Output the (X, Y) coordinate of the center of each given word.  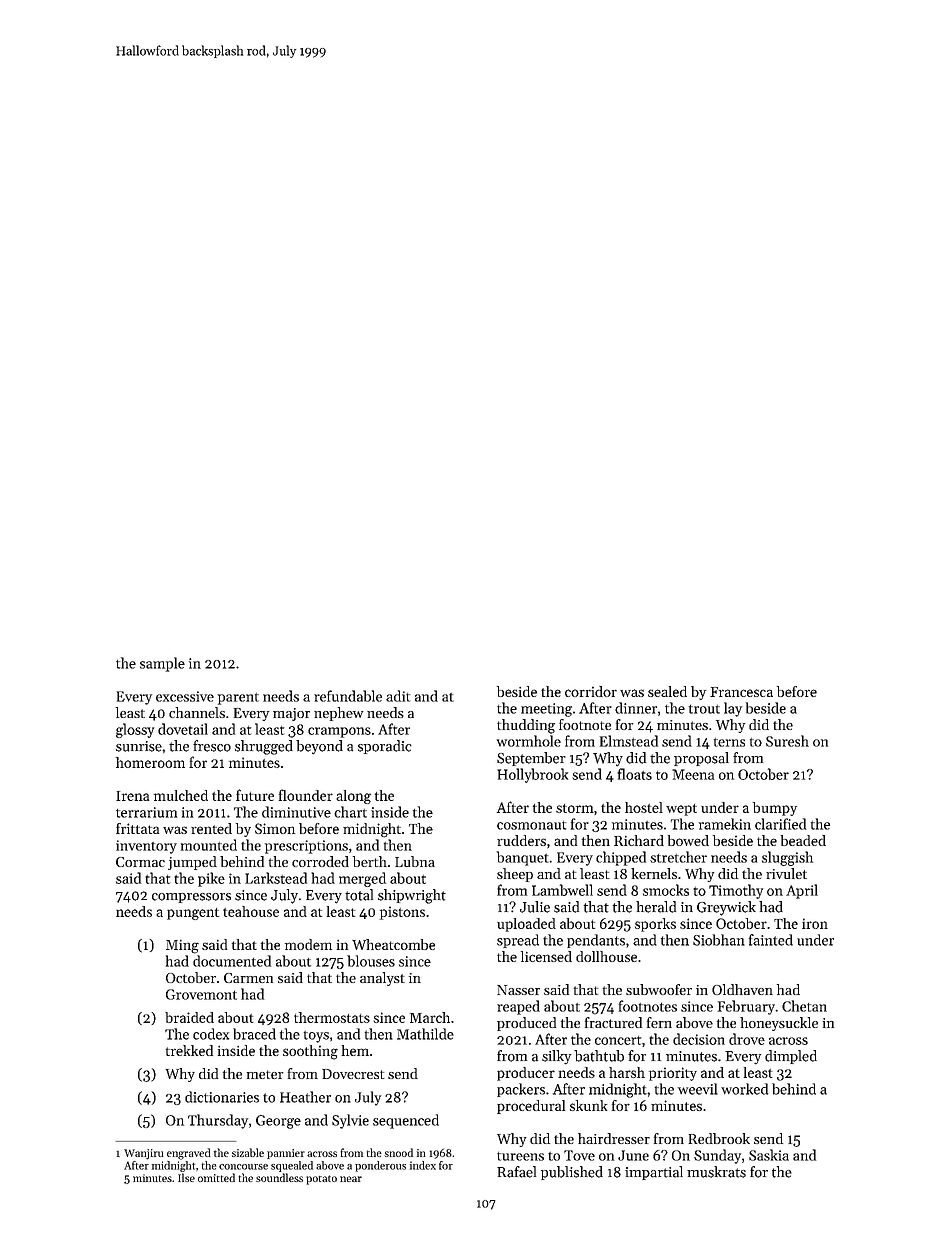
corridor (591, 691)
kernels (654, 873)
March (430, 1017)
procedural (531, 1107)
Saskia (769, 1155)
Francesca (741, 692)
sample (162, 664)
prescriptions (306, 847)
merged (362, 879)
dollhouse (606, 956)
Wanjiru (144, 1154)
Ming (182, 947)
